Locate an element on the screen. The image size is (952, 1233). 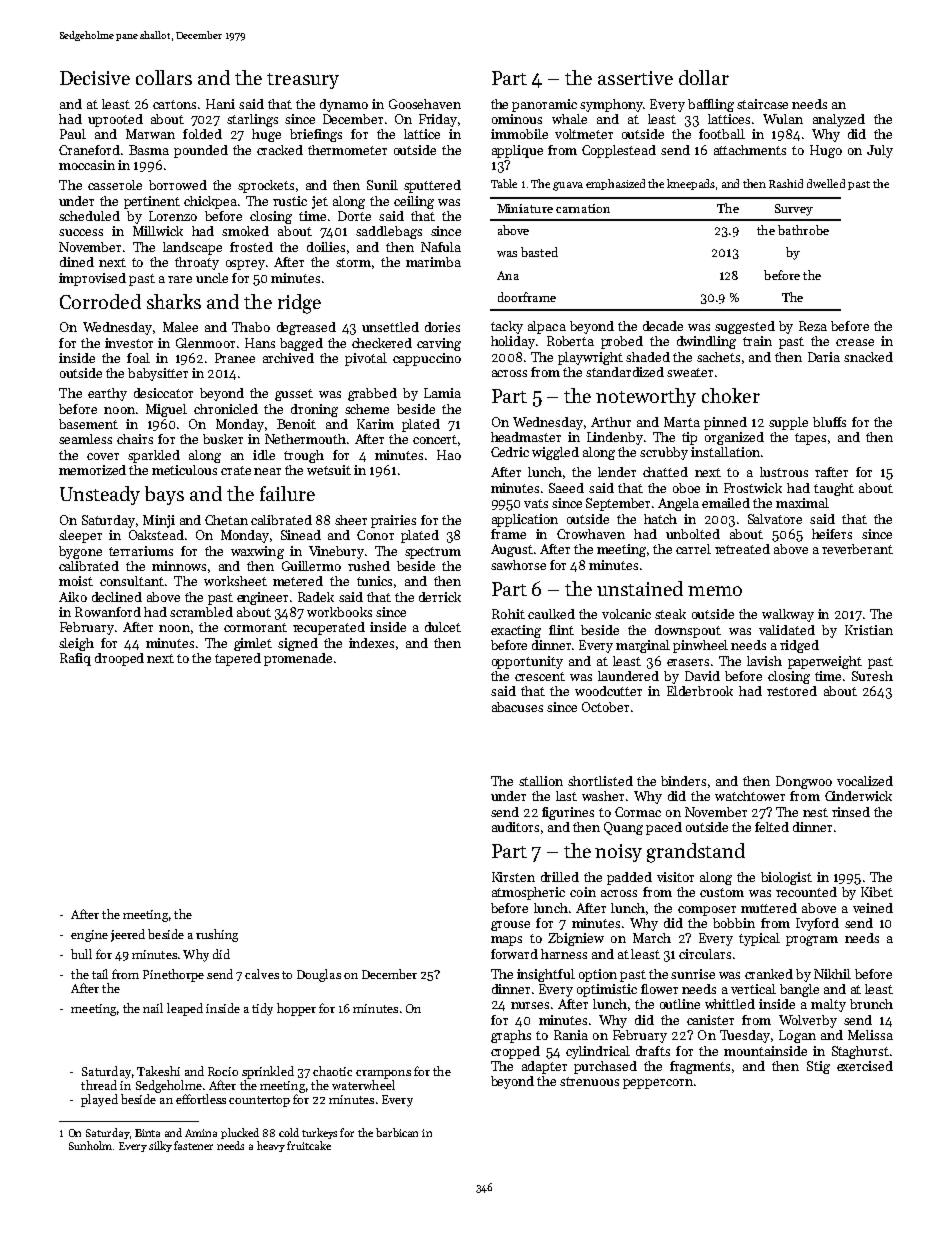
basted is located at coordinates (539, 252).
